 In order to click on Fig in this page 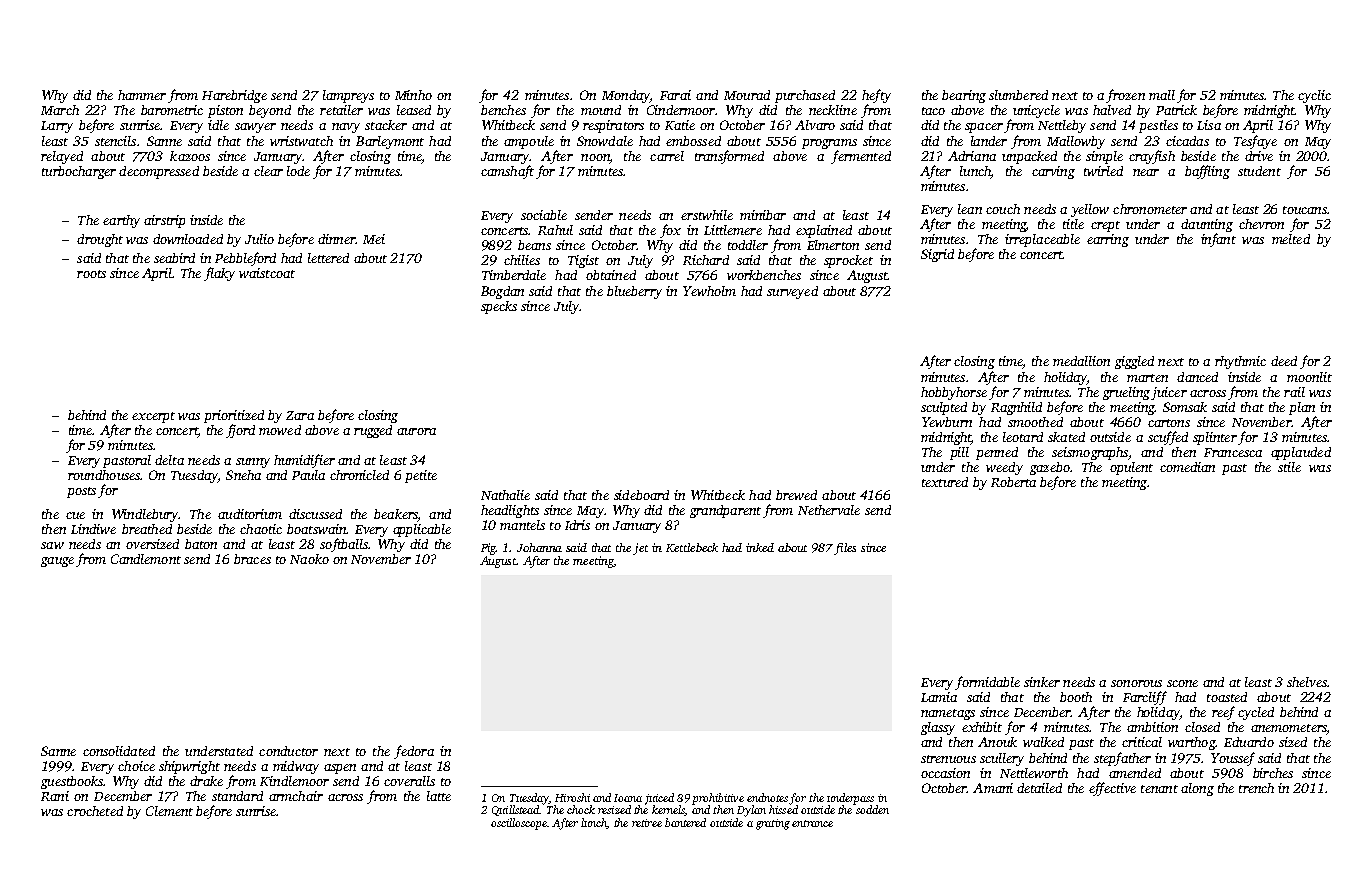, I will do `click(489, 549)`.
